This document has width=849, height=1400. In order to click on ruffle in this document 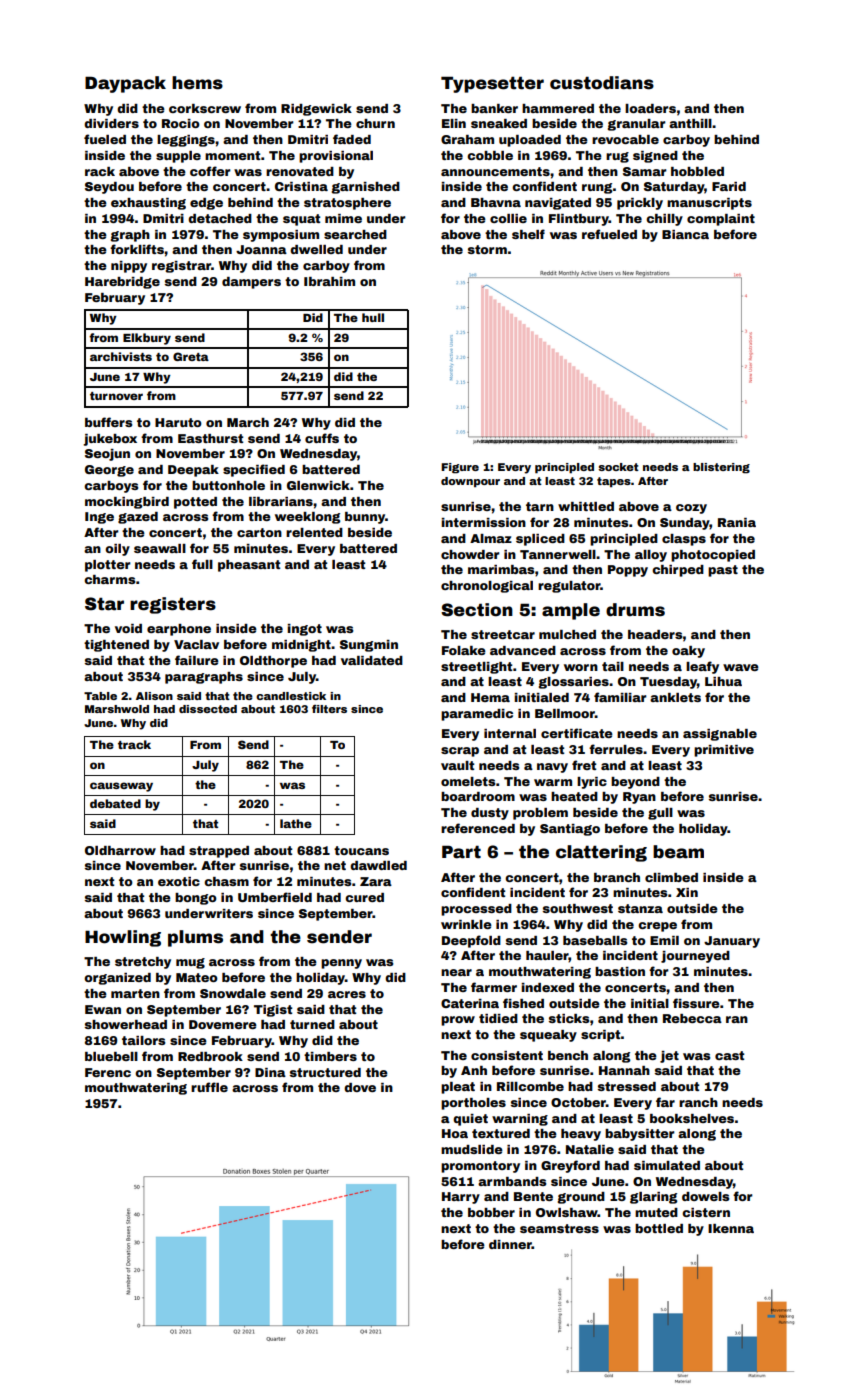, I will do `click(209, 1087)`.
